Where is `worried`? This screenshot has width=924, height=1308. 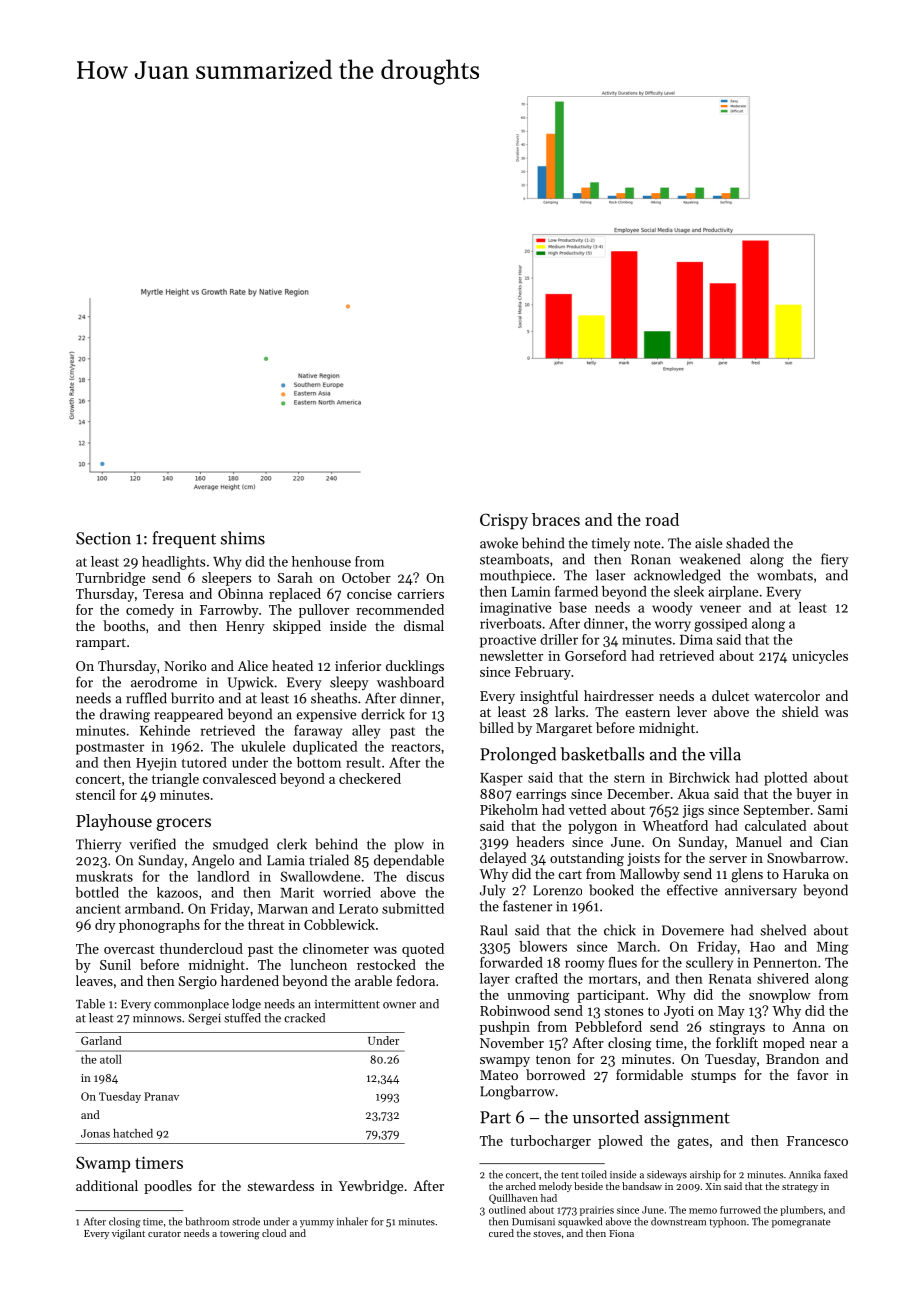 worried is located at coordinates (347, 892).
